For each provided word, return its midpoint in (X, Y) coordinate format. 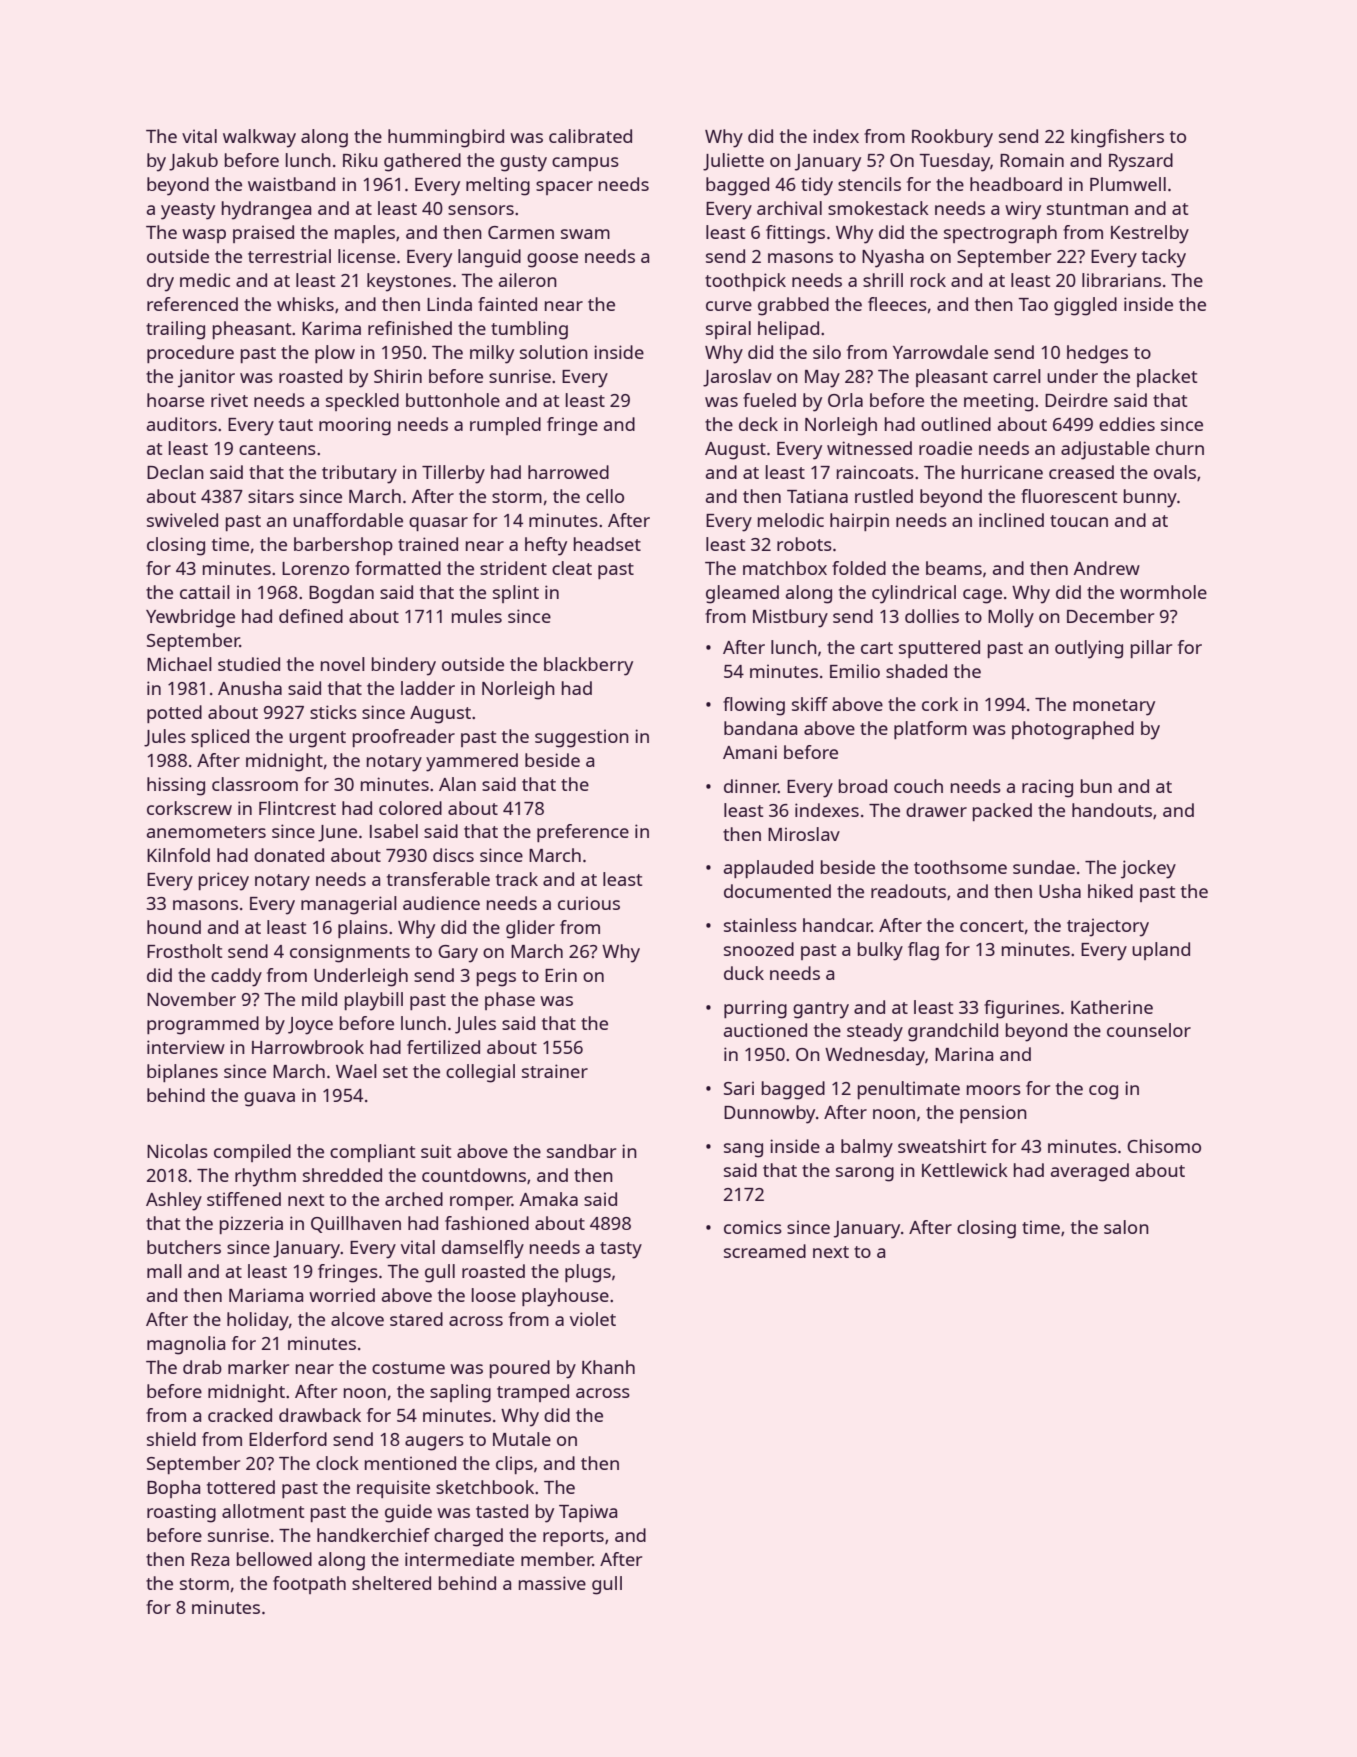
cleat (572, 568)
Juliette (733, 162)
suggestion (582, 738)
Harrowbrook (308, 1047)
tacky (1164, 258)
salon (1126, 1227)
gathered (422, 162)
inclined (1011, 520)
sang (743, 1150)
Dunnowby (769, 1114)
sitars (271, 496)
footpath (309, 1585)
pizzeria (251, 1225)
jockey (1148, 869)
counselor (1149, 1030)
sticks (333, 712)
